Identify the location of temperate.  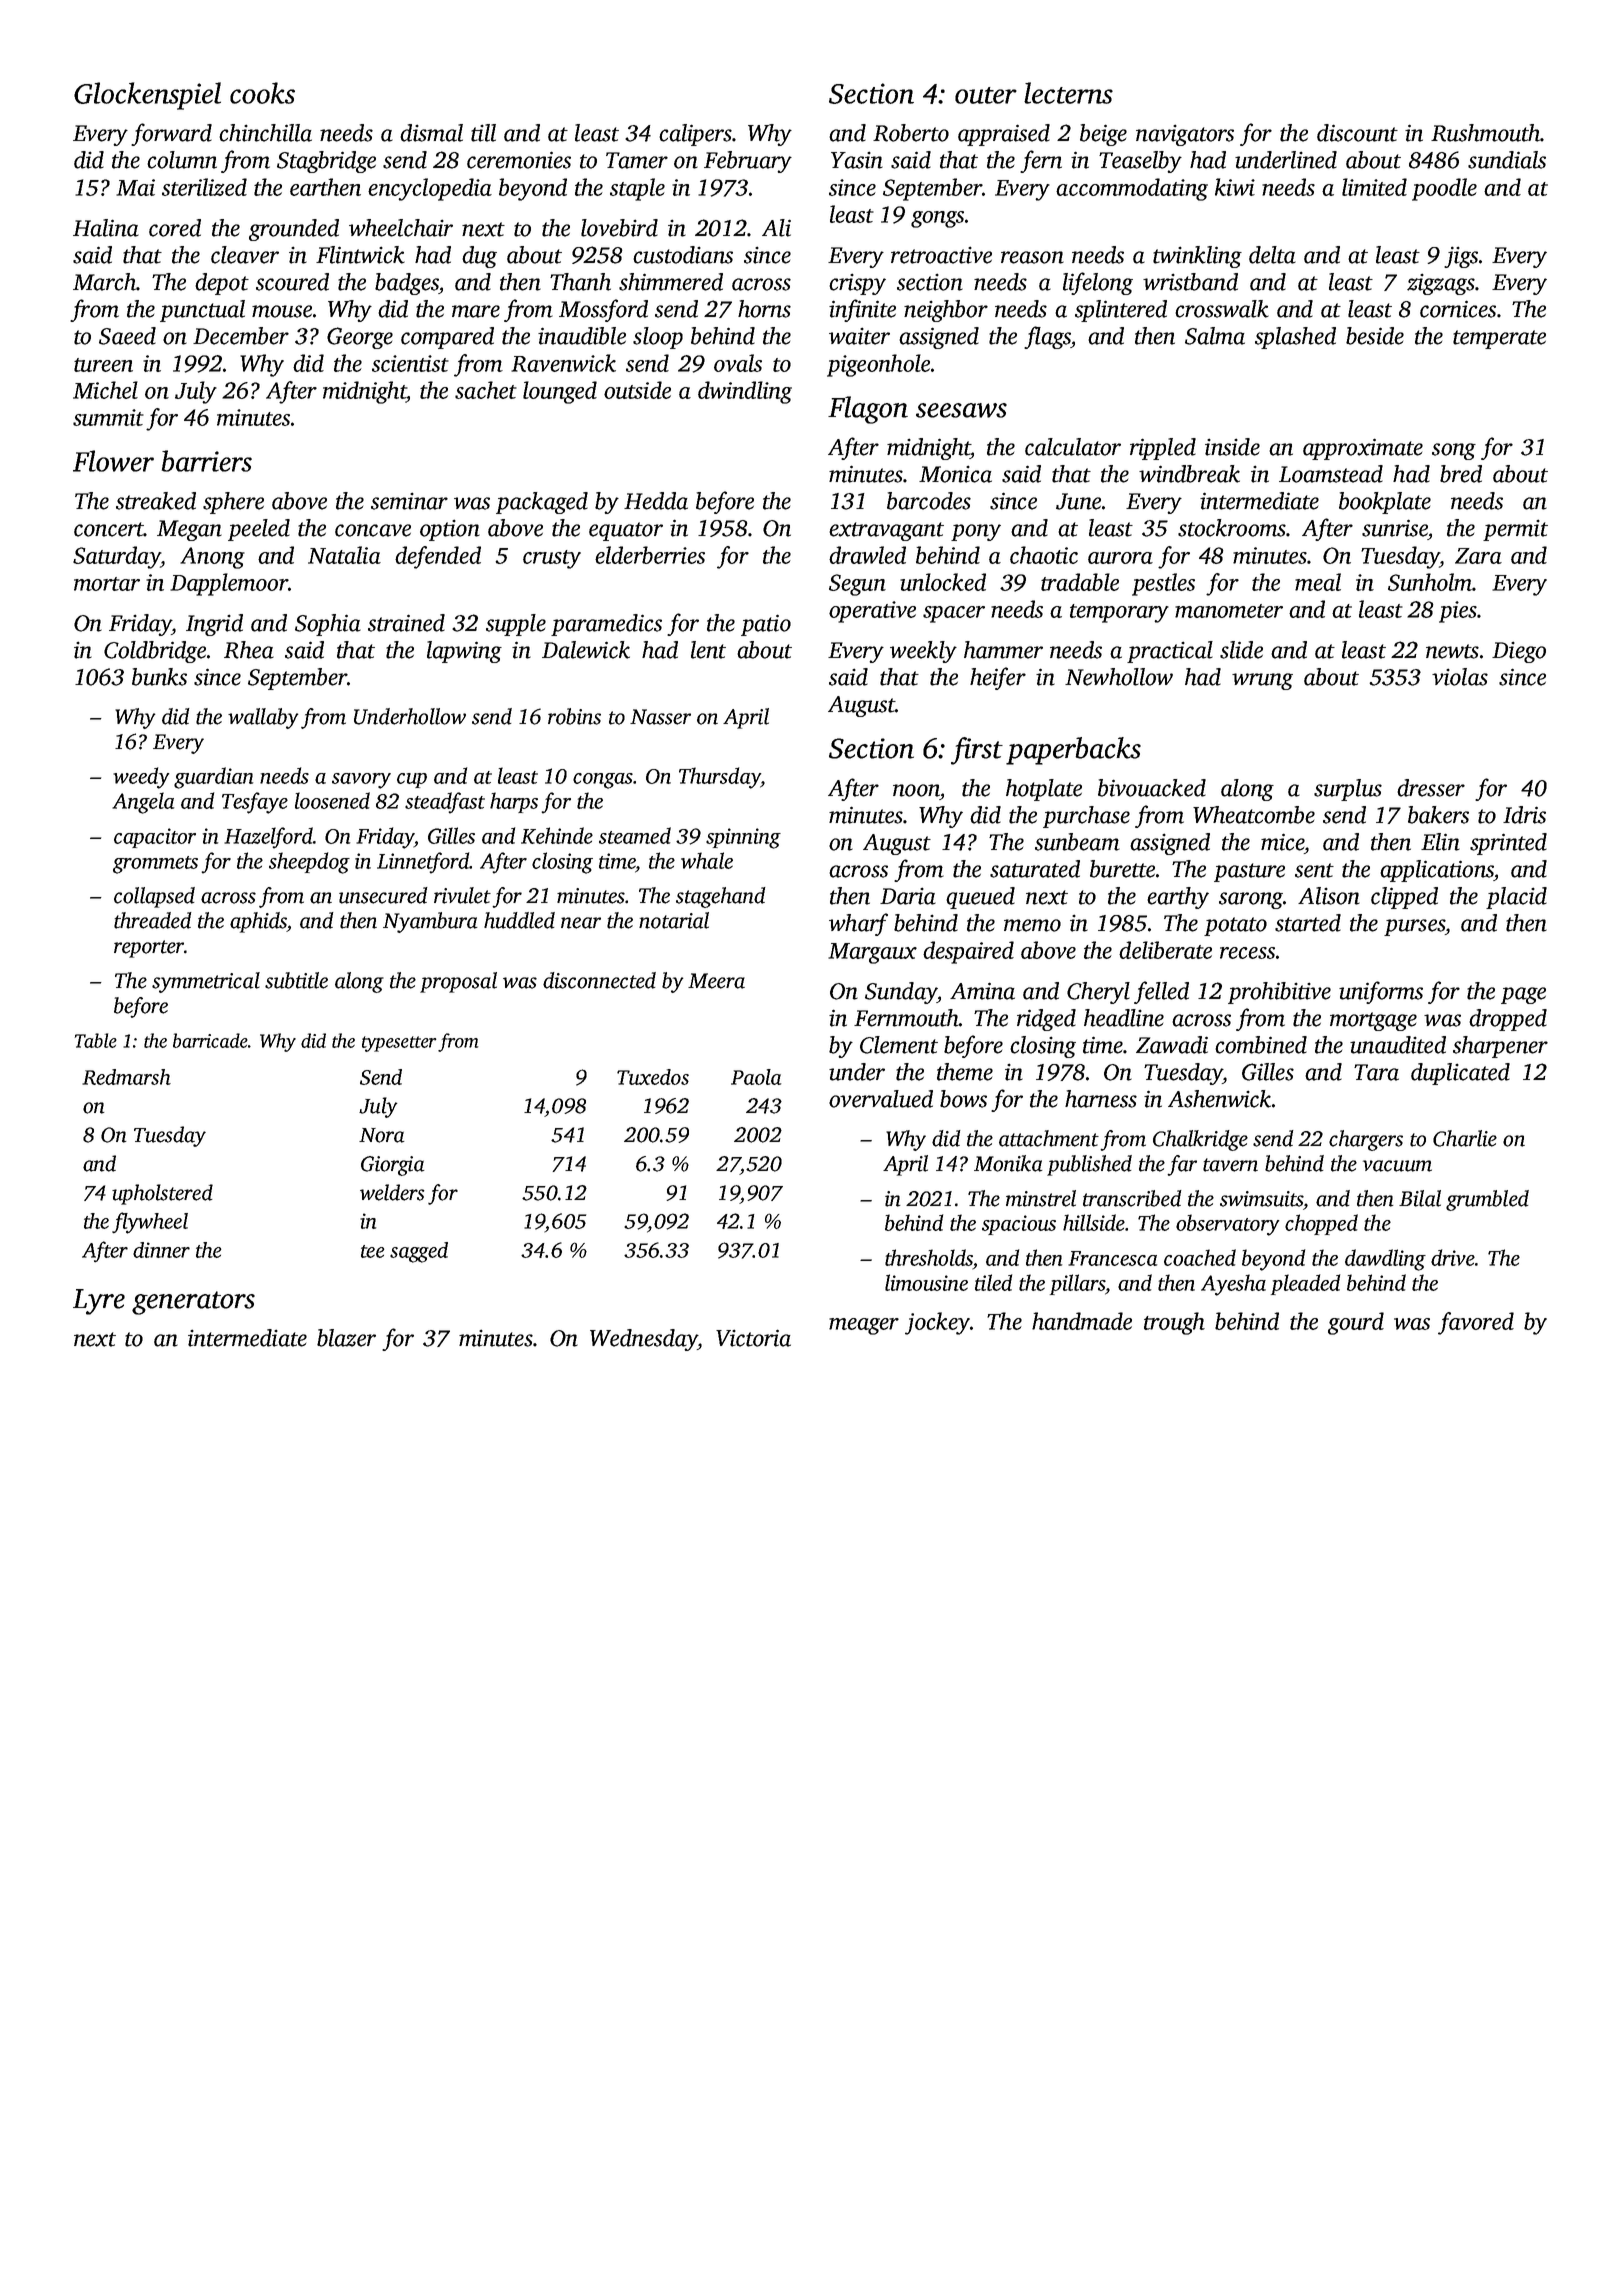
(1499, 339).
